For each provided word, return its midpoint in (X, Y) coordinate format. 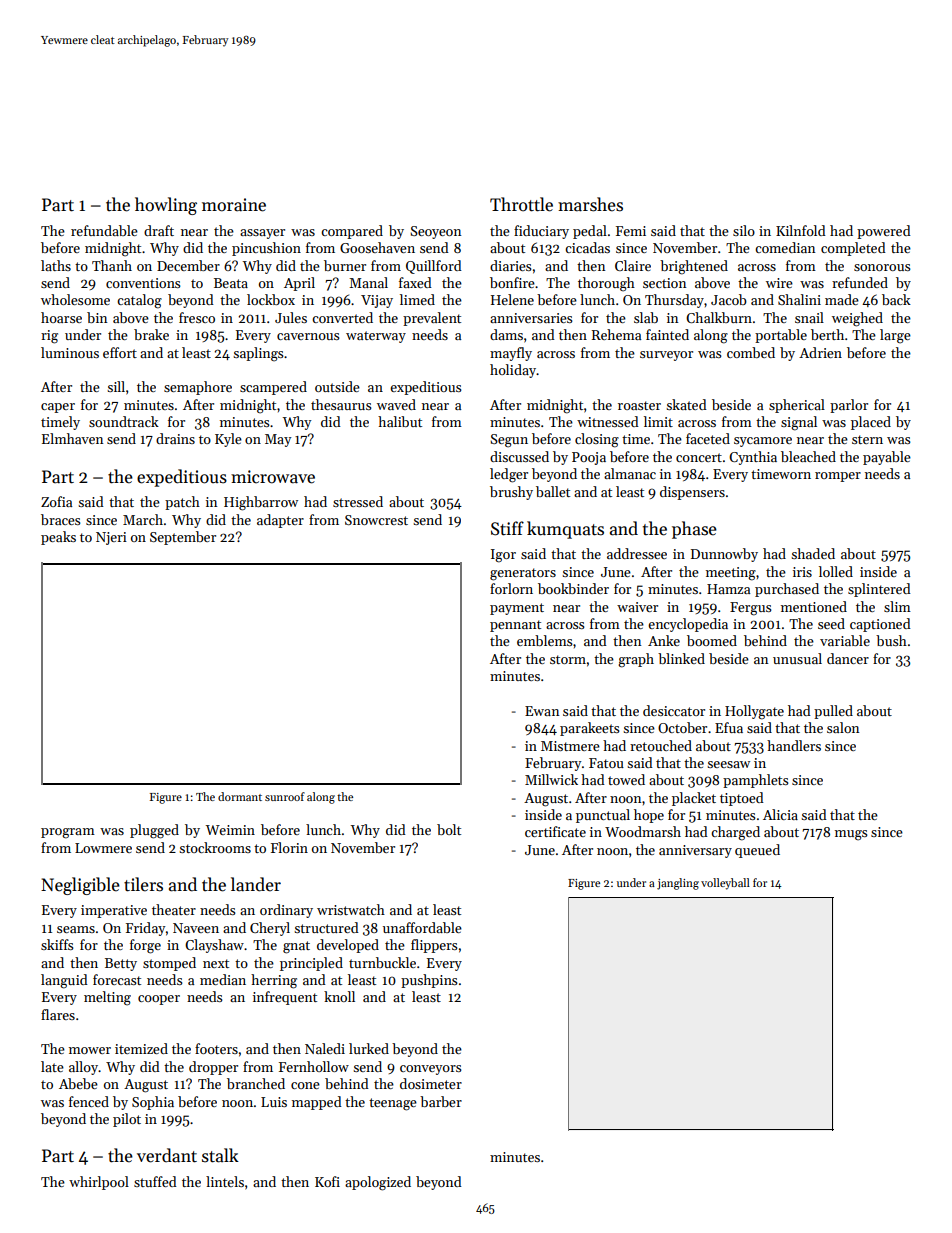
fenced (89, 1101)
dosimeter (431, 1083)
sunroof (285, 796)
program (68, 833)
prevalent (432, 319)
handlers (794, 745)
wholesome (75, 299)
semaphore (198, 388)
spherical (797, 406)
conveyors (431, 1070)
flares (58, 1014)
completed (853, 249)
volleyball (725, 884)
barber (441, 1101)
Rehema (616, 334)
